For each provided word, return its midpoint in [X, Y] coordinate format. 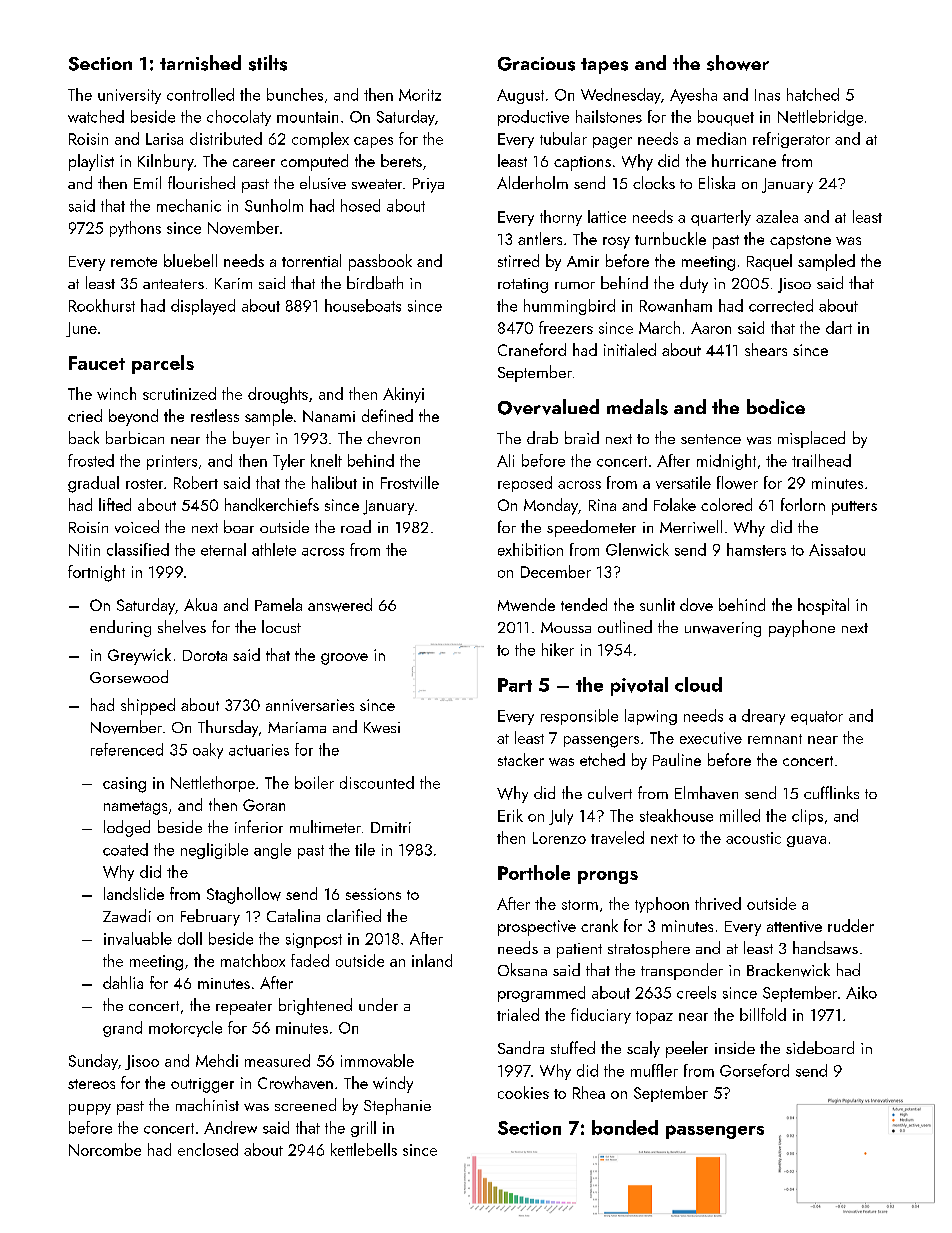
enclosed [208, 1149]
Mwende [526, 604]
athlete [274, 549]
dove [696, 604]
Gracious [536, 64]
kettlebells [364, 1149]
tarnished [200, 63]
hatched [813, 94]
